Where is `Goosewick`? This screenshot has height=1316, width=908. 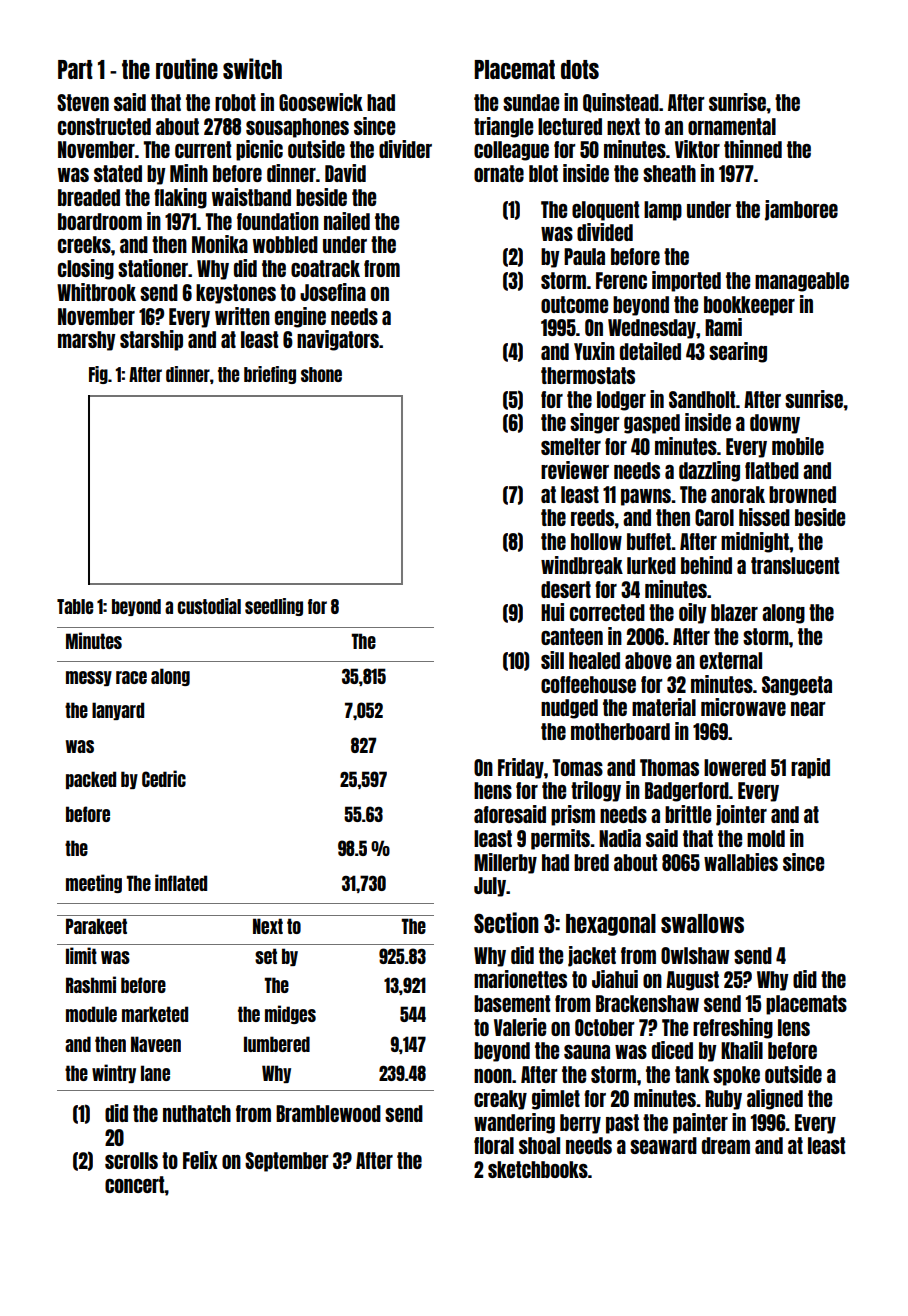 Goosewick is located at coordinates (321, 102).
